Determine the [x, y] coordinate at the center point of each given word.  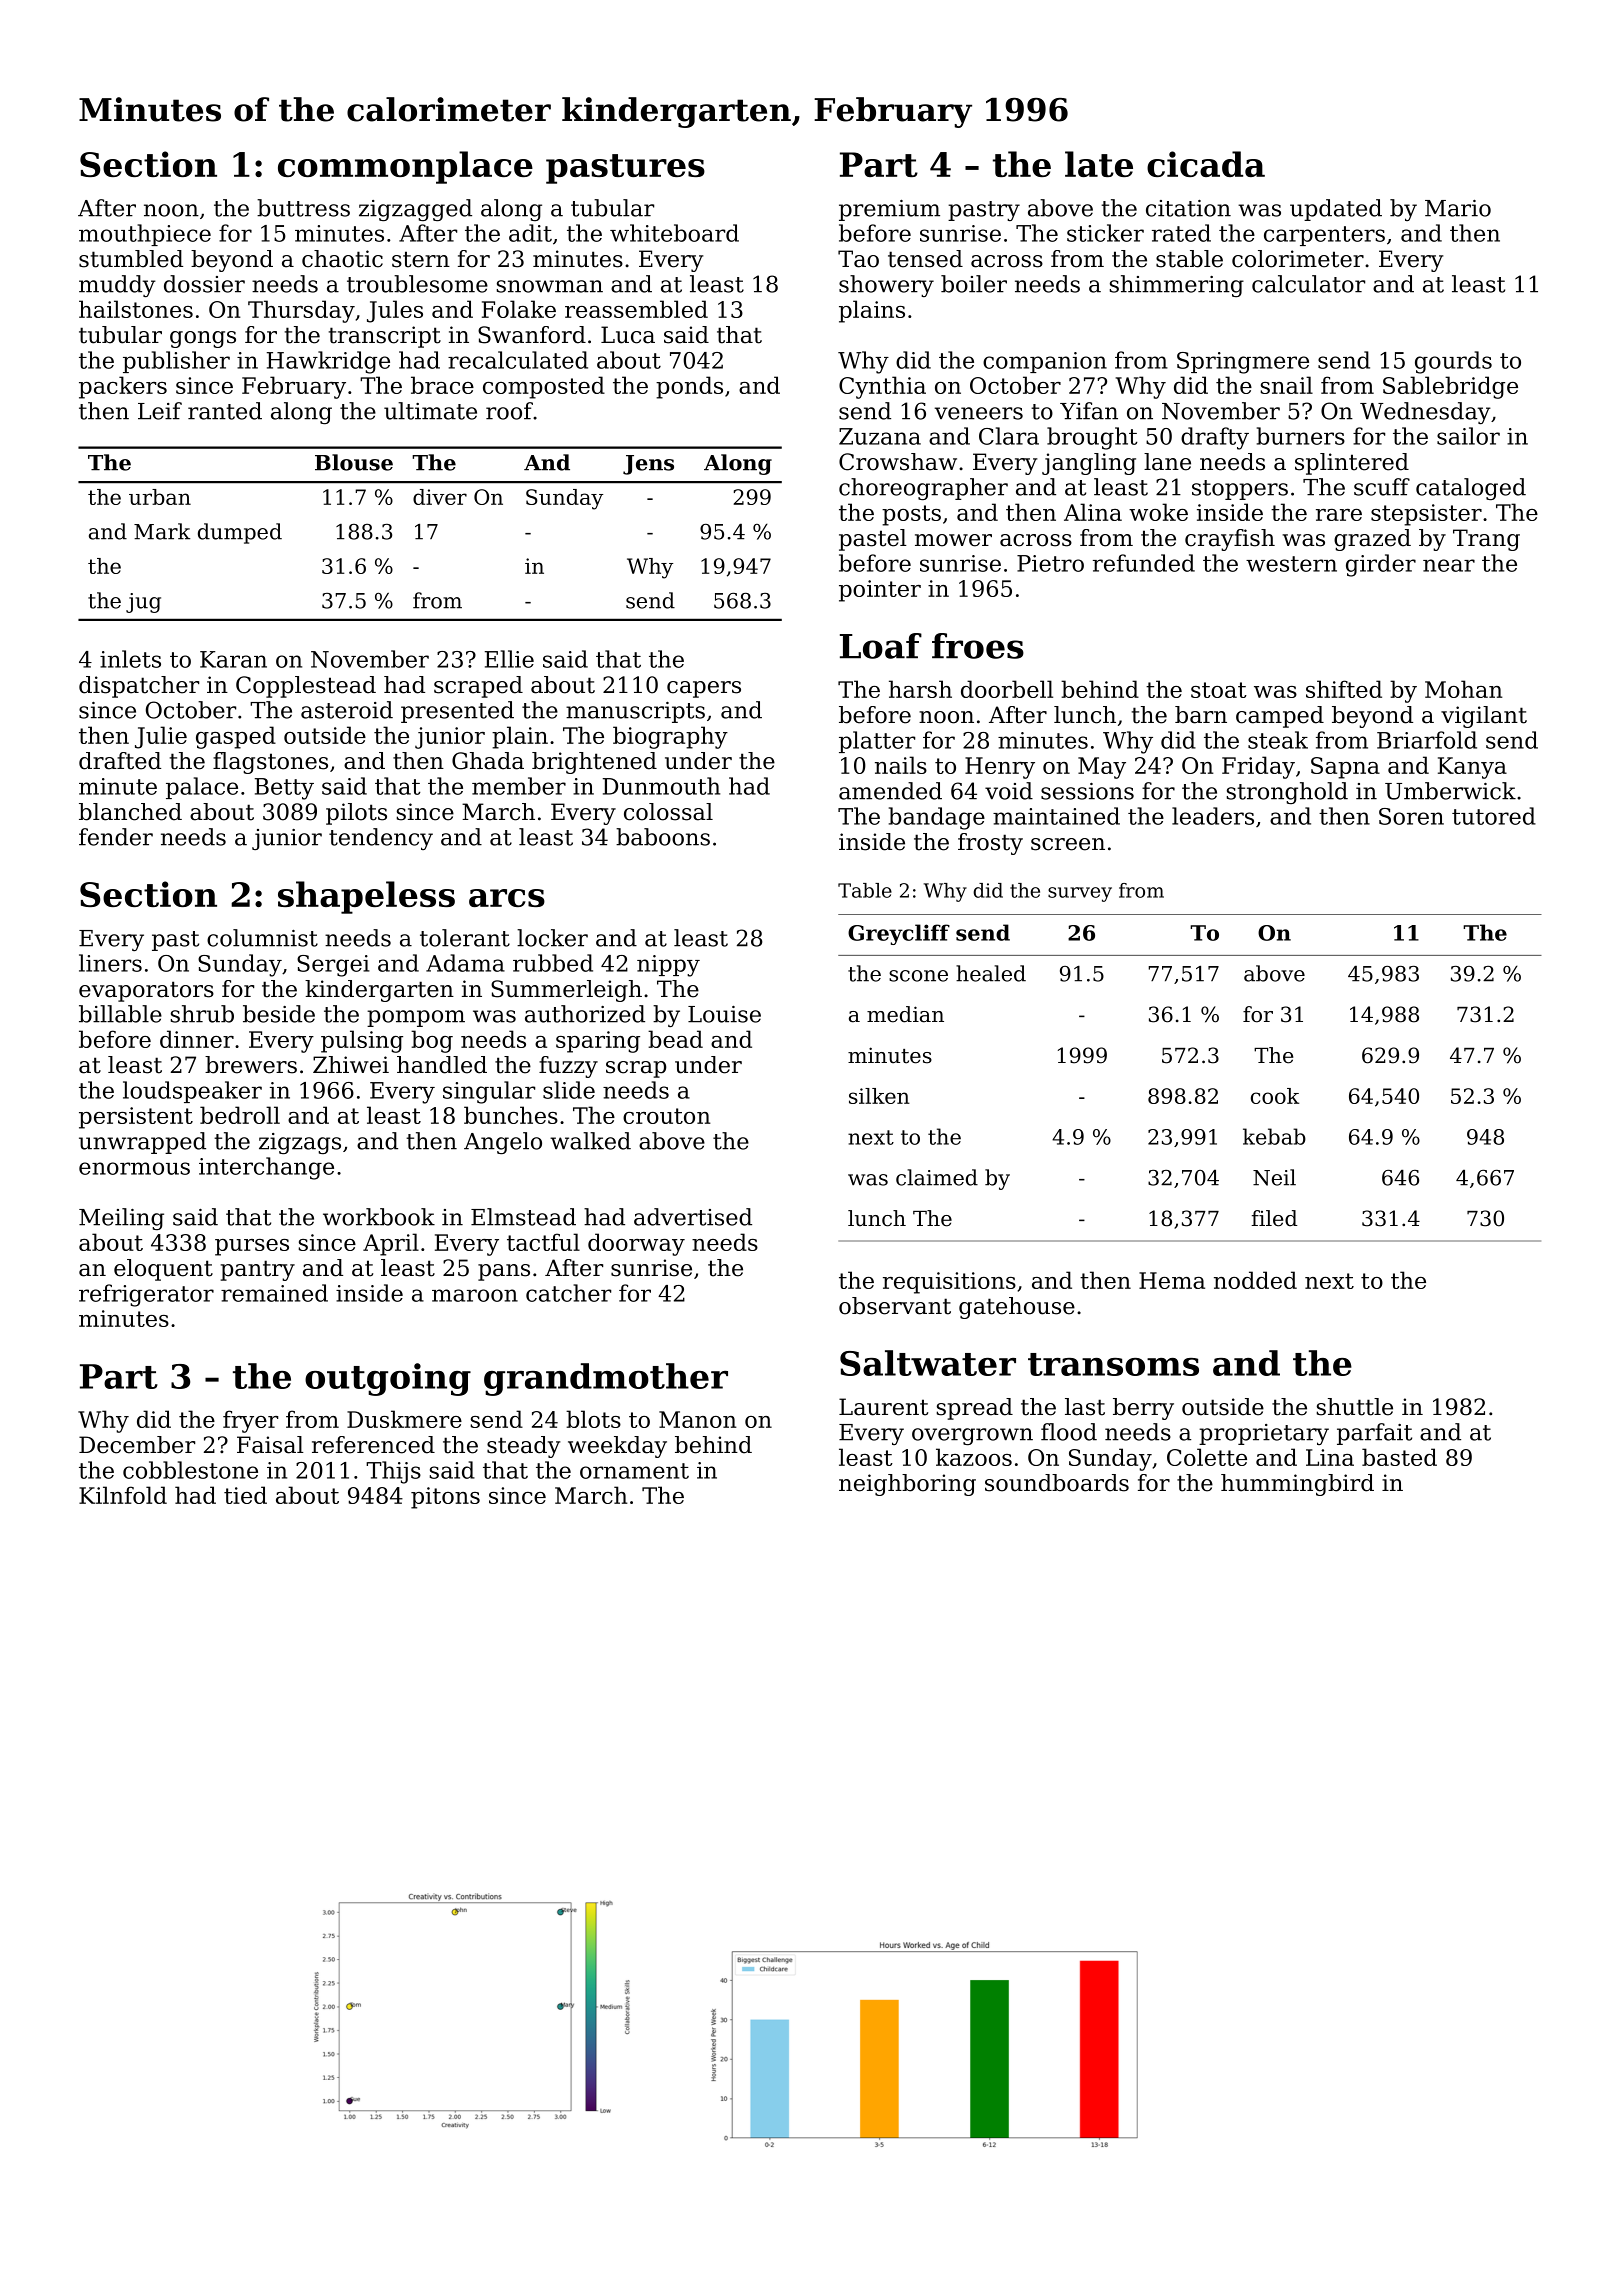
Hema [1172, 1280]
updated [1336, 210]
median [905, 1014]
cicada [1206, 164]
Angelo [503, 1143]
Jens [648, 465]
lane [1167, 462]
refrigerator [146, 1295]
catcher [568, 1293]
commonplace [405, 167]
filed [1275, 1218]
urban [160, 497]
